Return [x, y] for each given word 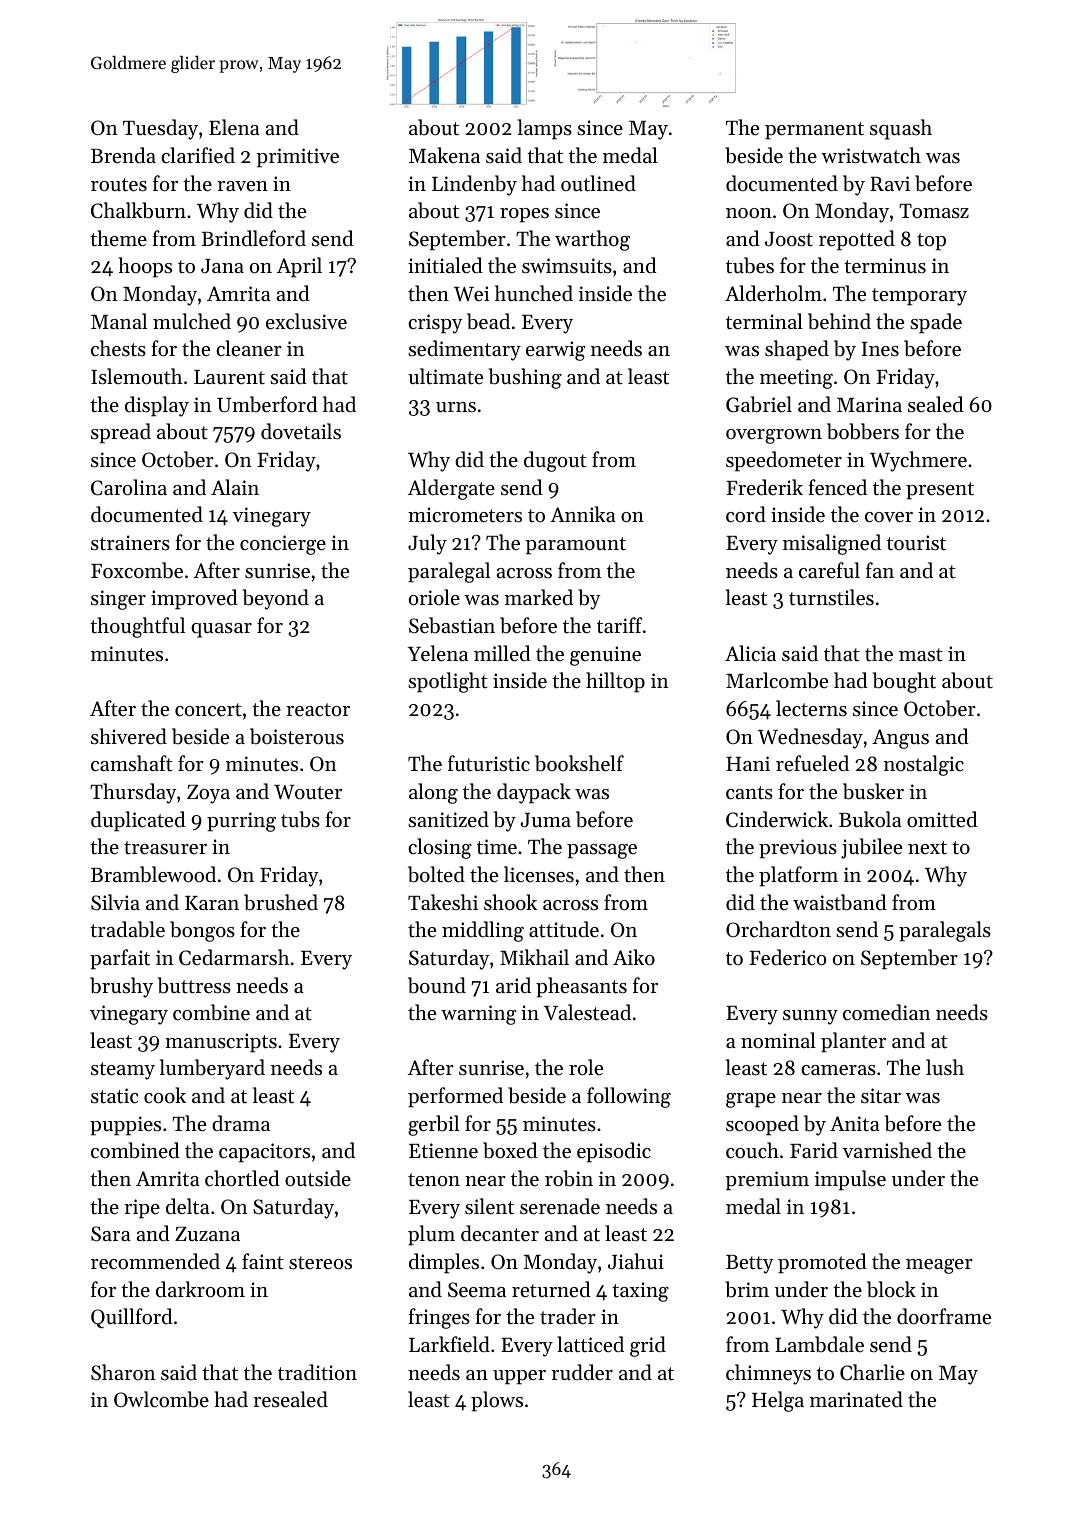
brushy [121, 987]
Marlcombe [777, 680]
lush [945, 1067]
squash [901, 129]
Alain [235, 487]
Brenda [123, 155]
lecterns [811, 708]
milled [502, 653]
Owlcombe [161, 1399]
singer [118, 600]
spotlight [448, 682]
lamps [545, 129]
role [586, 1067]
